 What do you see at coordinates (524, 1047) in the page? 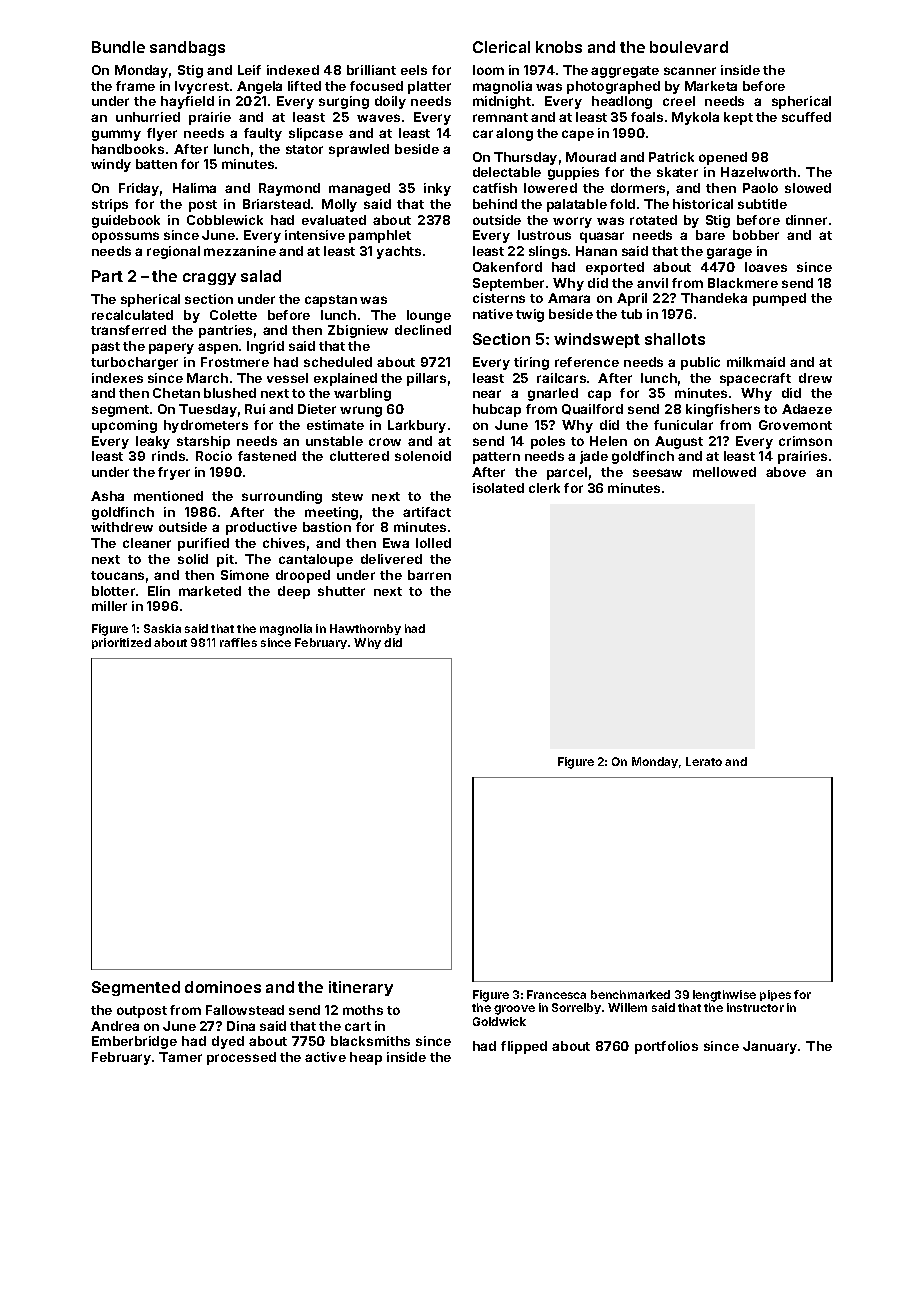
I see `flipped` at bounding box center [524, 1047].
